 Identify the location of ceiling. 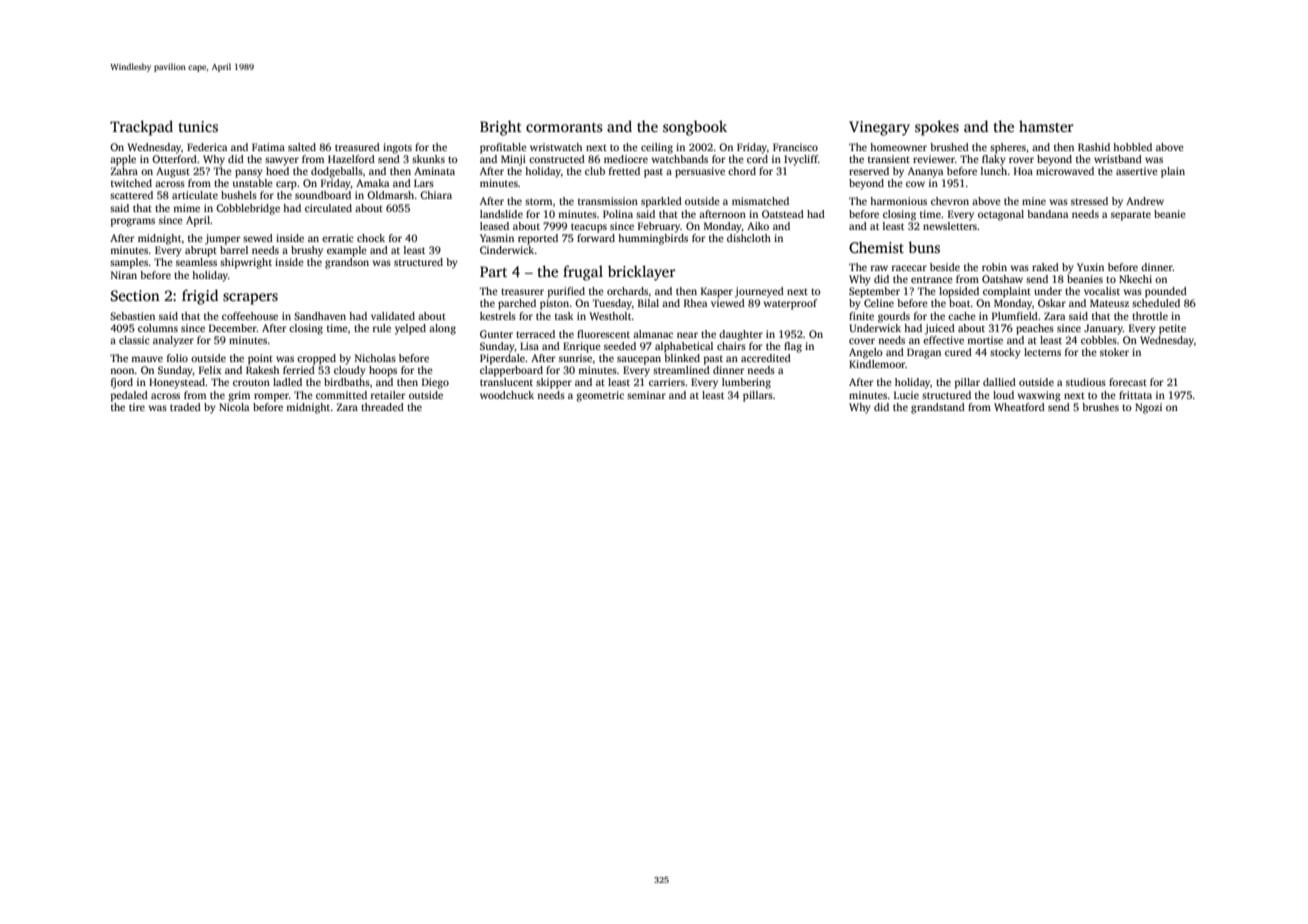
(657, 148).
